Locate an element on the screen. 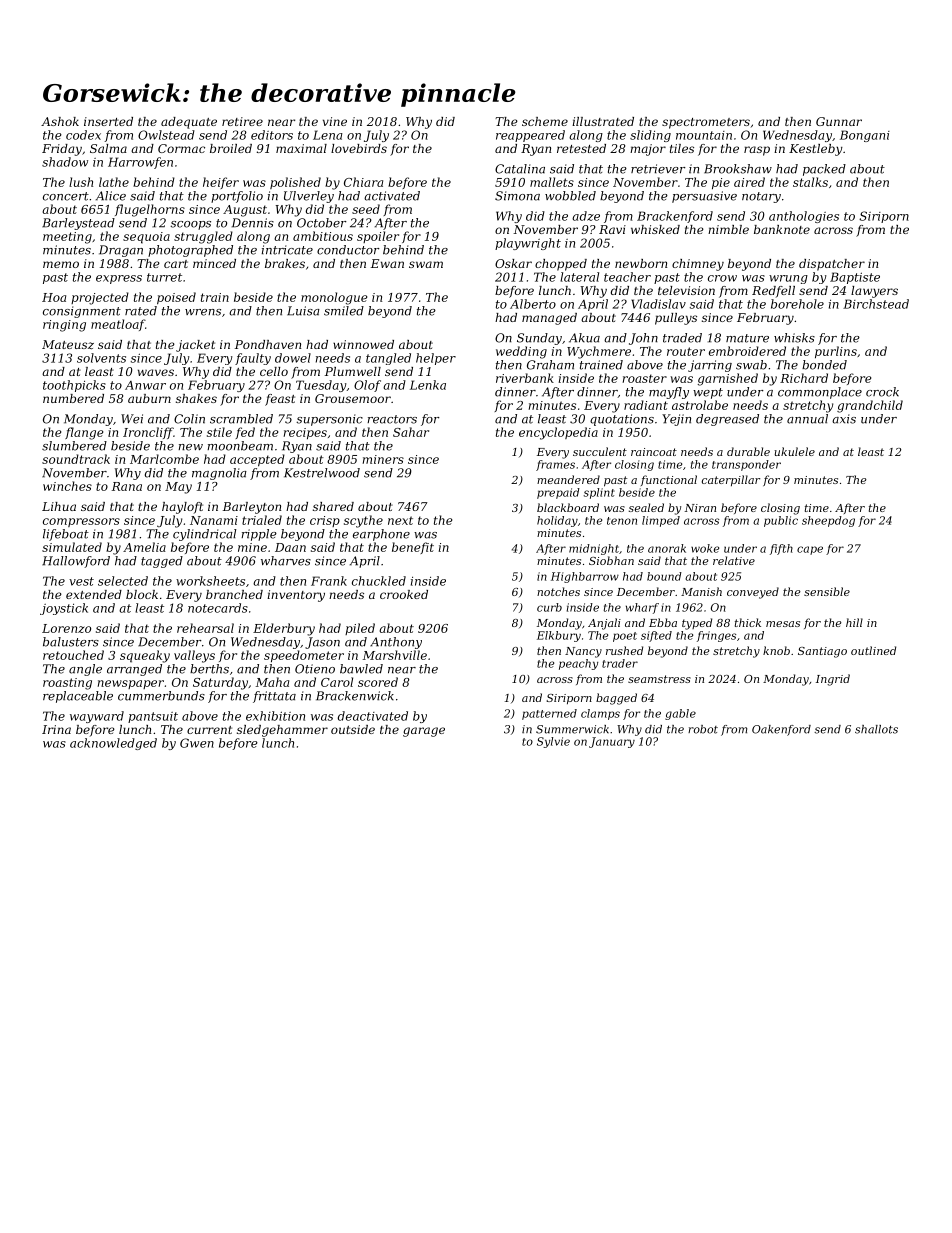 The height and width of the screenshot is (1233, 952). jacket is located at coordinates (195, 346).
